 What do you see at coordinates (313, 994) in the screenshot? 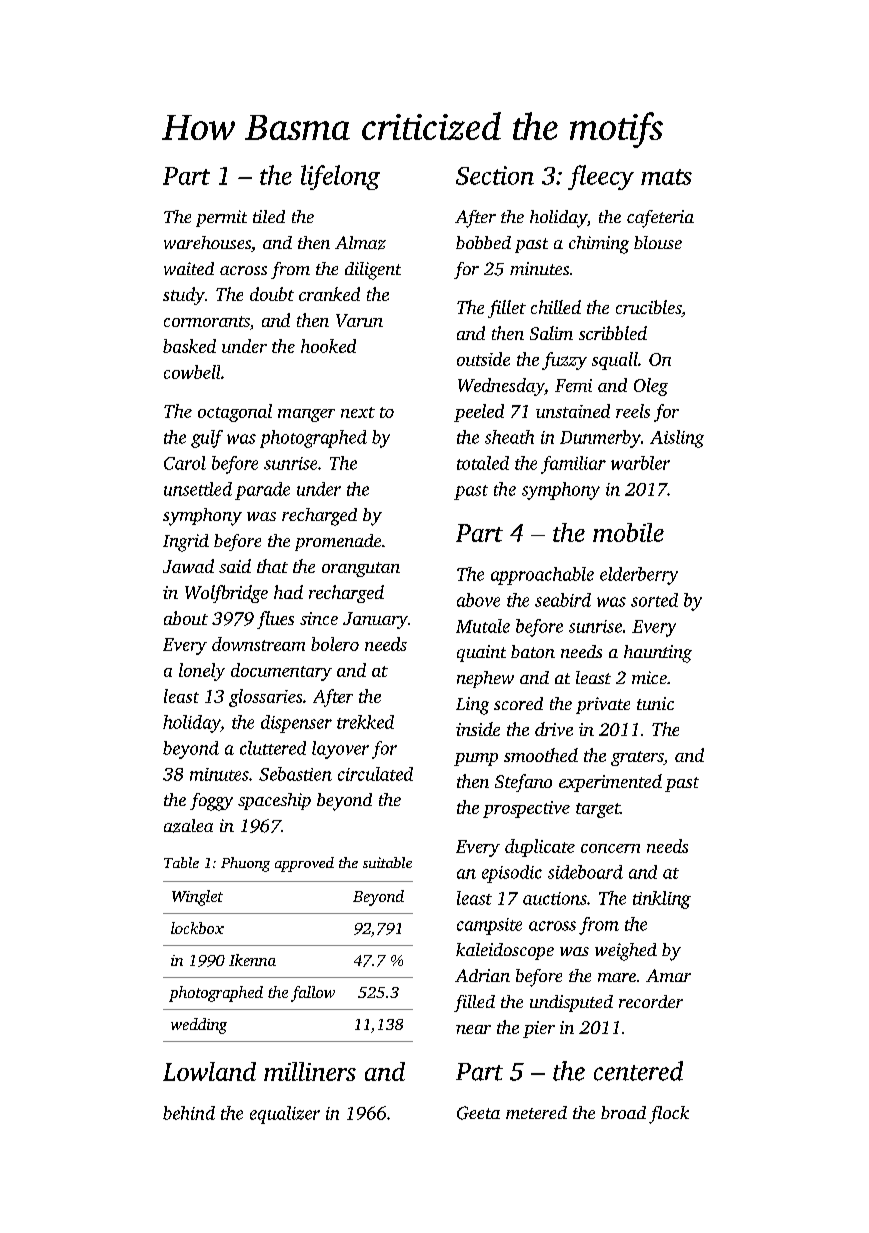
I see `fallow` at bounding box center [313, 994].
